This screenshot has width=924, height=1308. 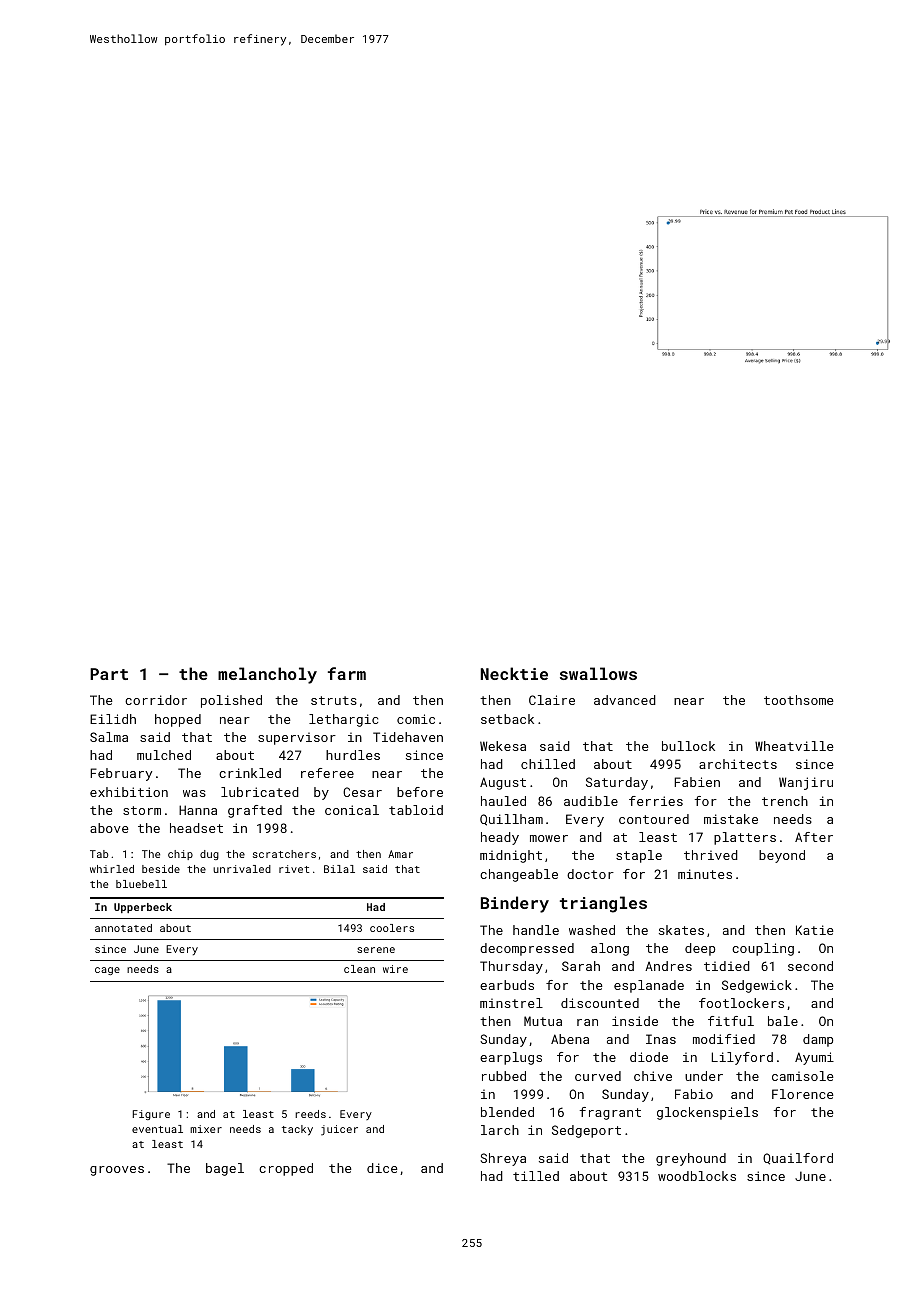 I want to click on camisole, so click(x=802, y=1076).
